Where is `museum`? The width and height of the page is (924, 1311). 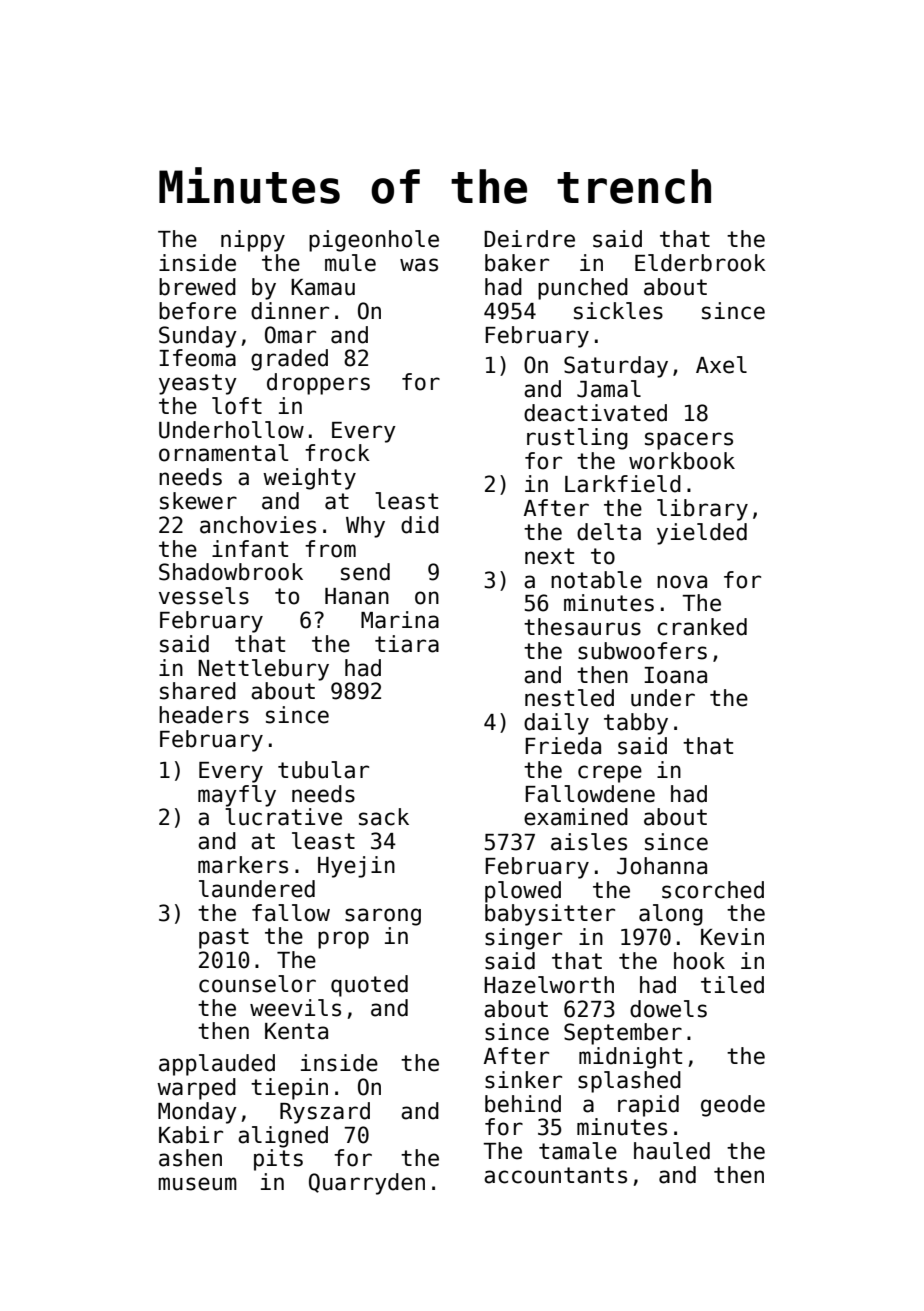 museum is located at coordinates (197, 1184).
